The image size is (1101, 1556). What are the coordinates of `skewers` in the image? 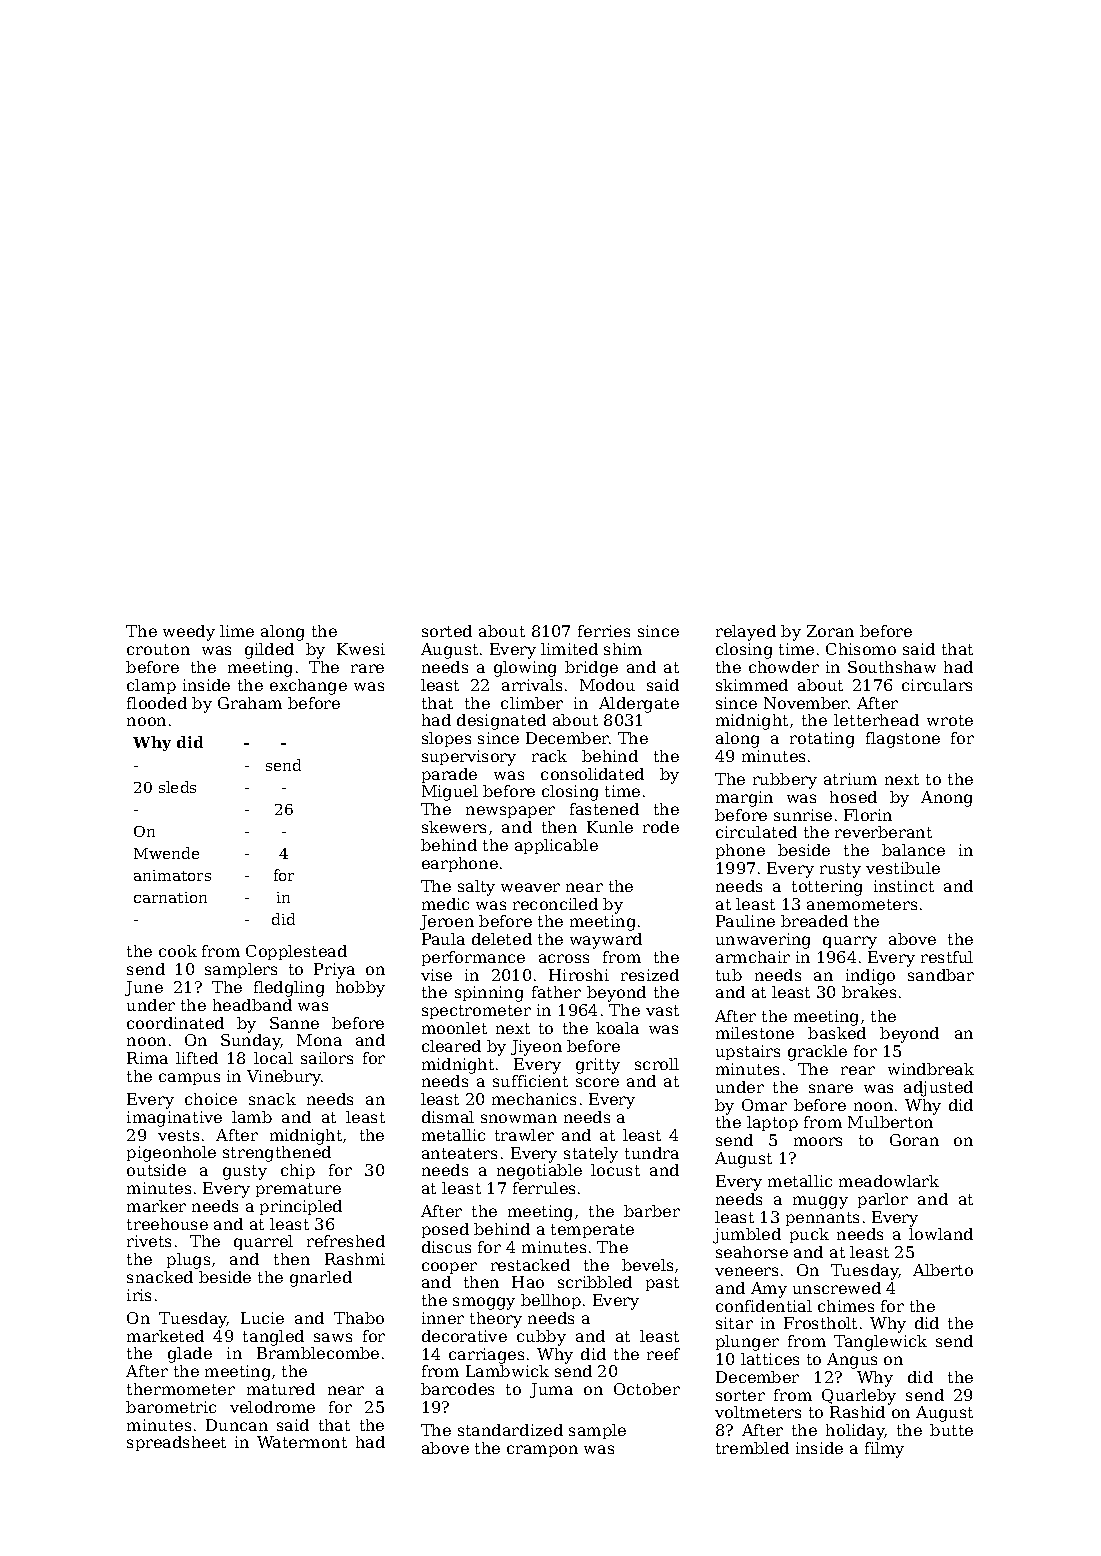 It's located at (454, 827).
